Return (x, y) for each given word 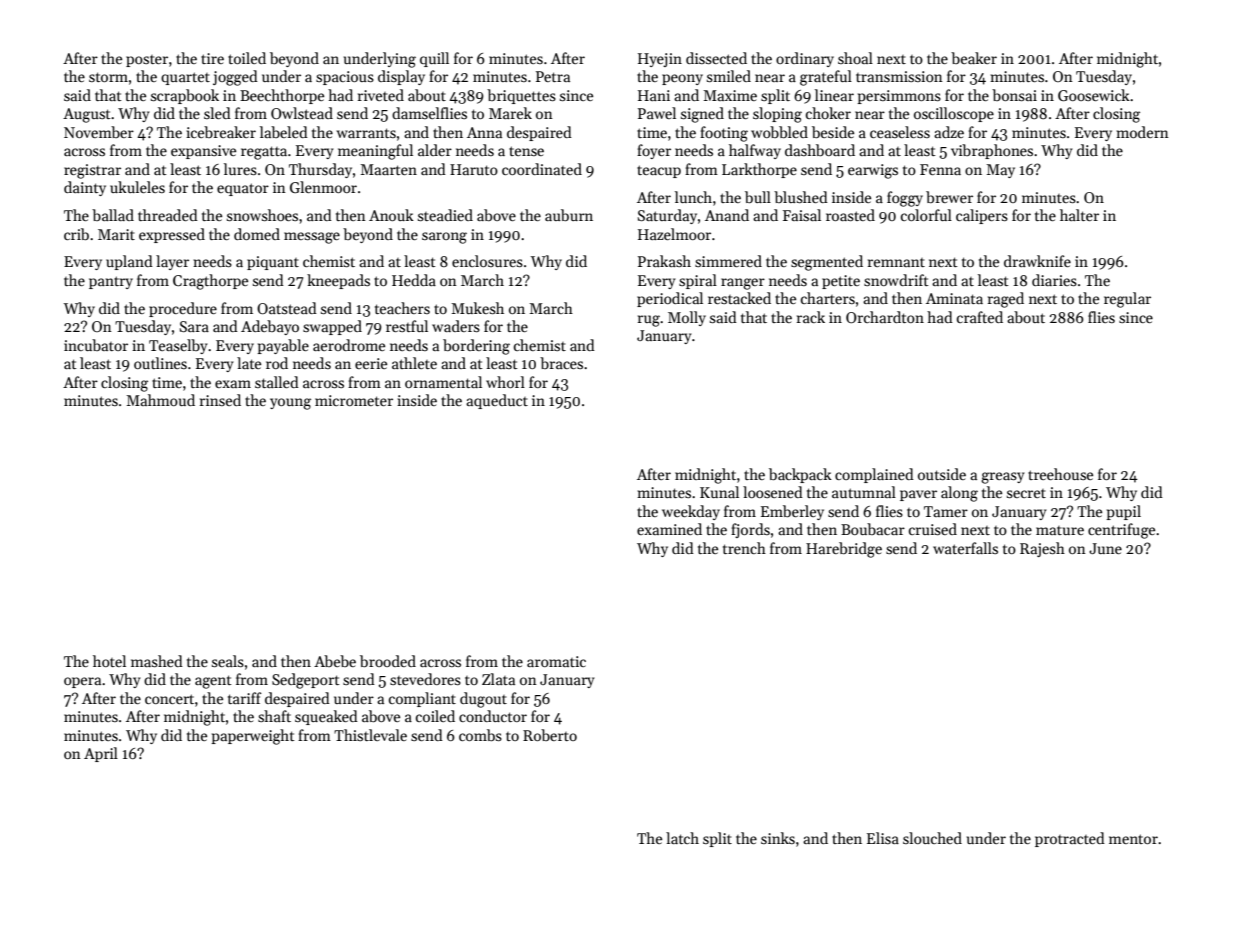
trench (744, 548)
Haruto (474, 169)
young (290, 404)
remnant (896, 262)
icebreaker (221, 132)
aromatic (556, 661)
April (101, 754)
